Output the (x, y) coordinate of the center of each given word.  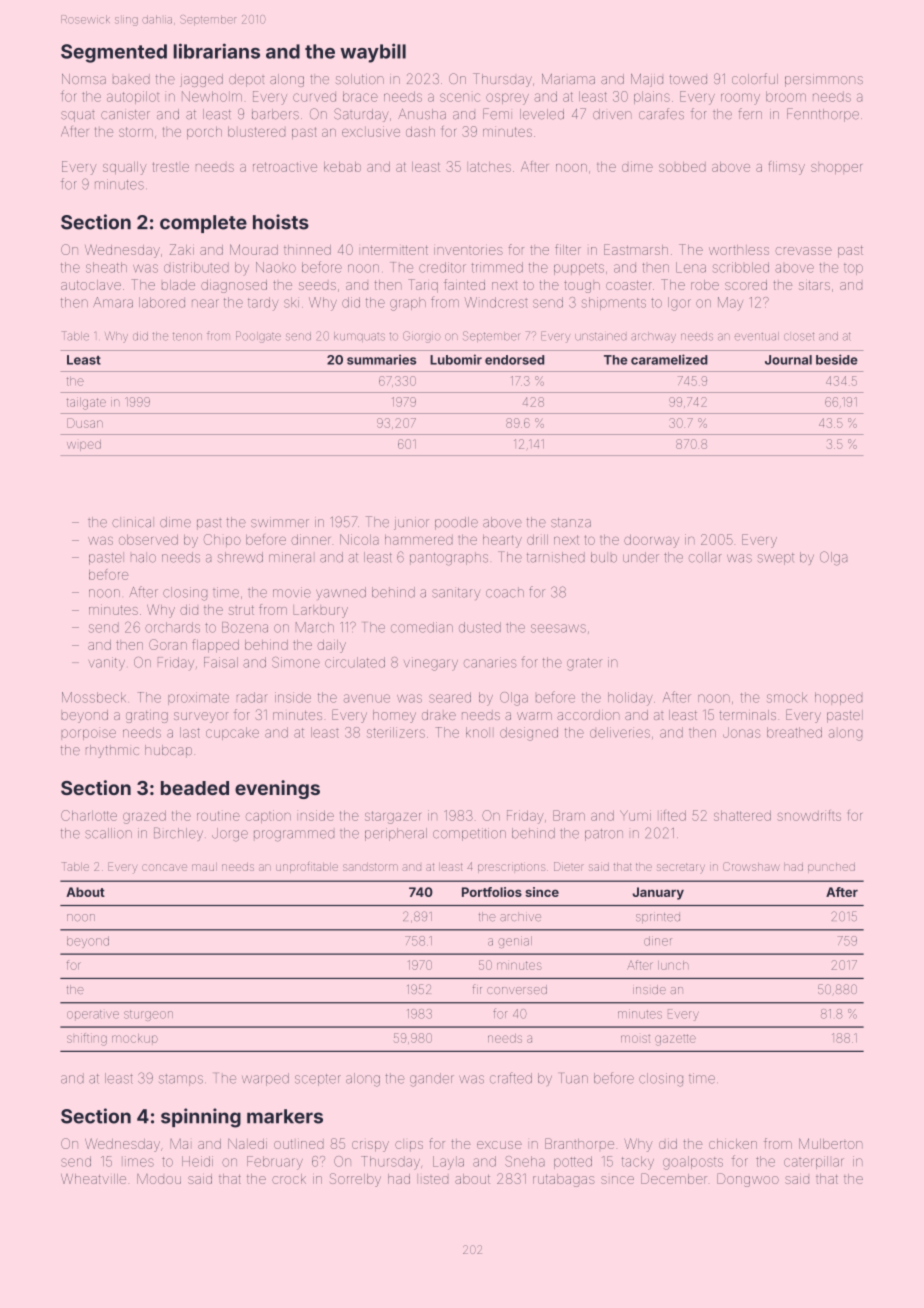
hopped (838, 698)
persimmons (824, 81)
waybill (373, 53)
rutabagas (564, 1180)
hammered (419, 539)
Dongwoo (748, 1180)
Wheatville (93, 1179)
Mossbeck (94, 697)
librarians (217, 51)
